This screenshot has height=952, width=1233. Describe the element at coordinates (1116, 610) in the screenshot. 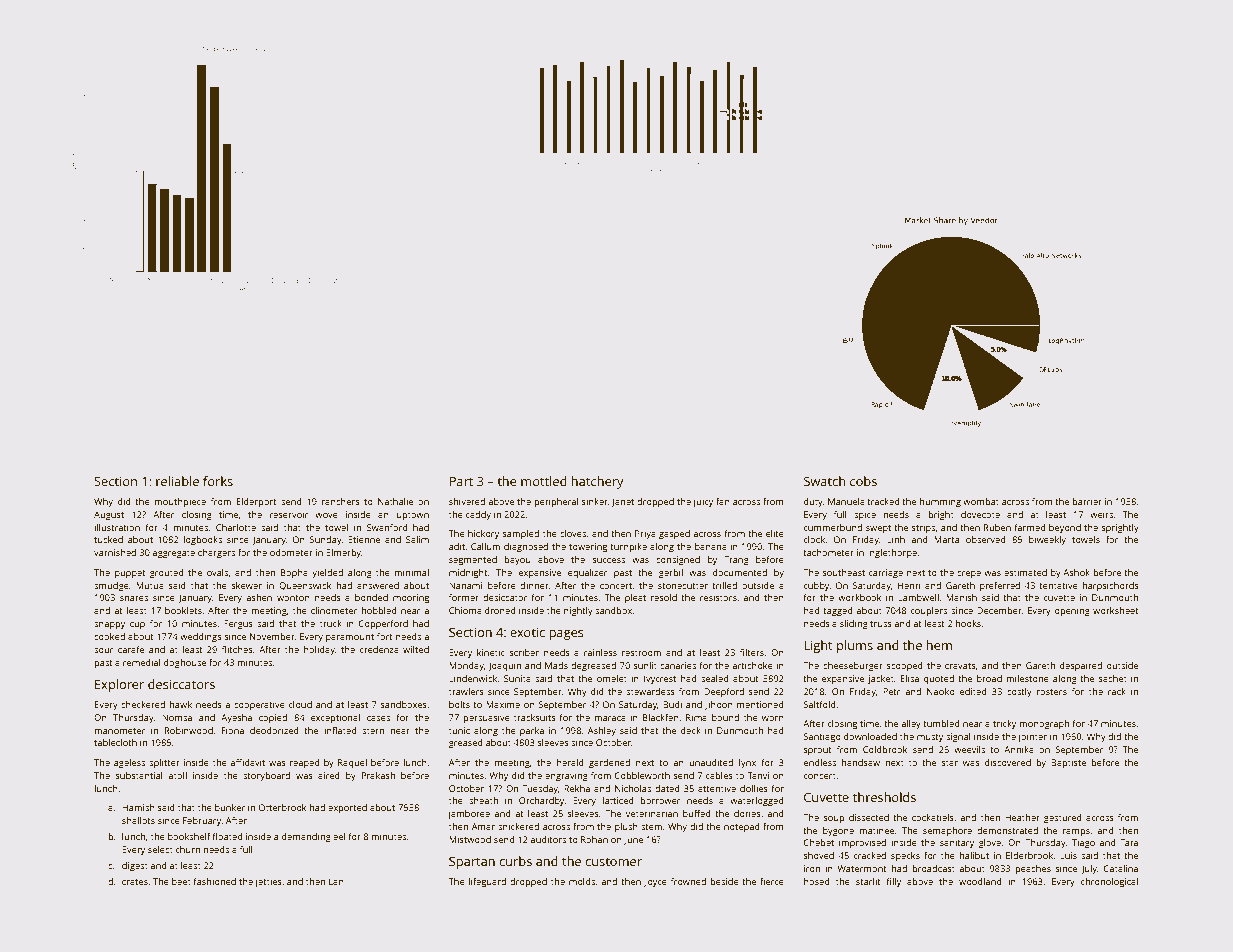

I see `worksheet` at that location.
